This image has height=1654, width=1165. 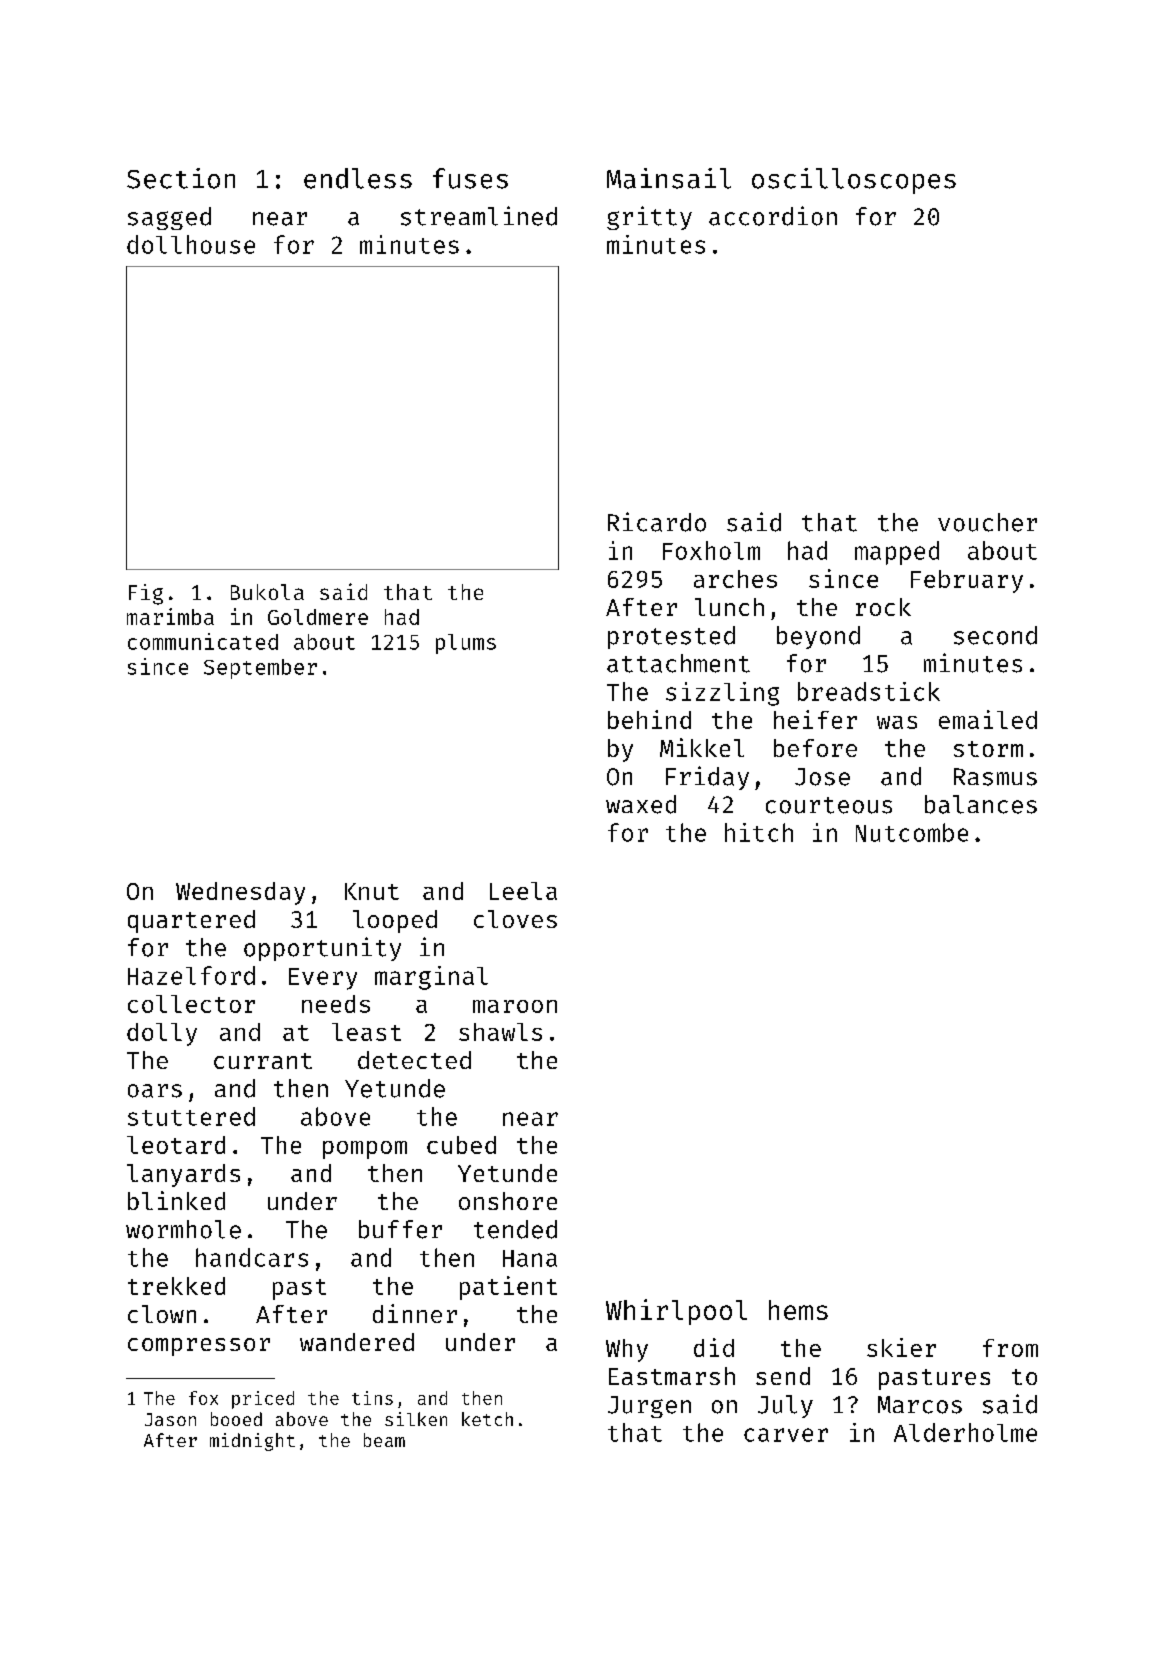 I want to click on streamlined, so click(x=479, y=216).
